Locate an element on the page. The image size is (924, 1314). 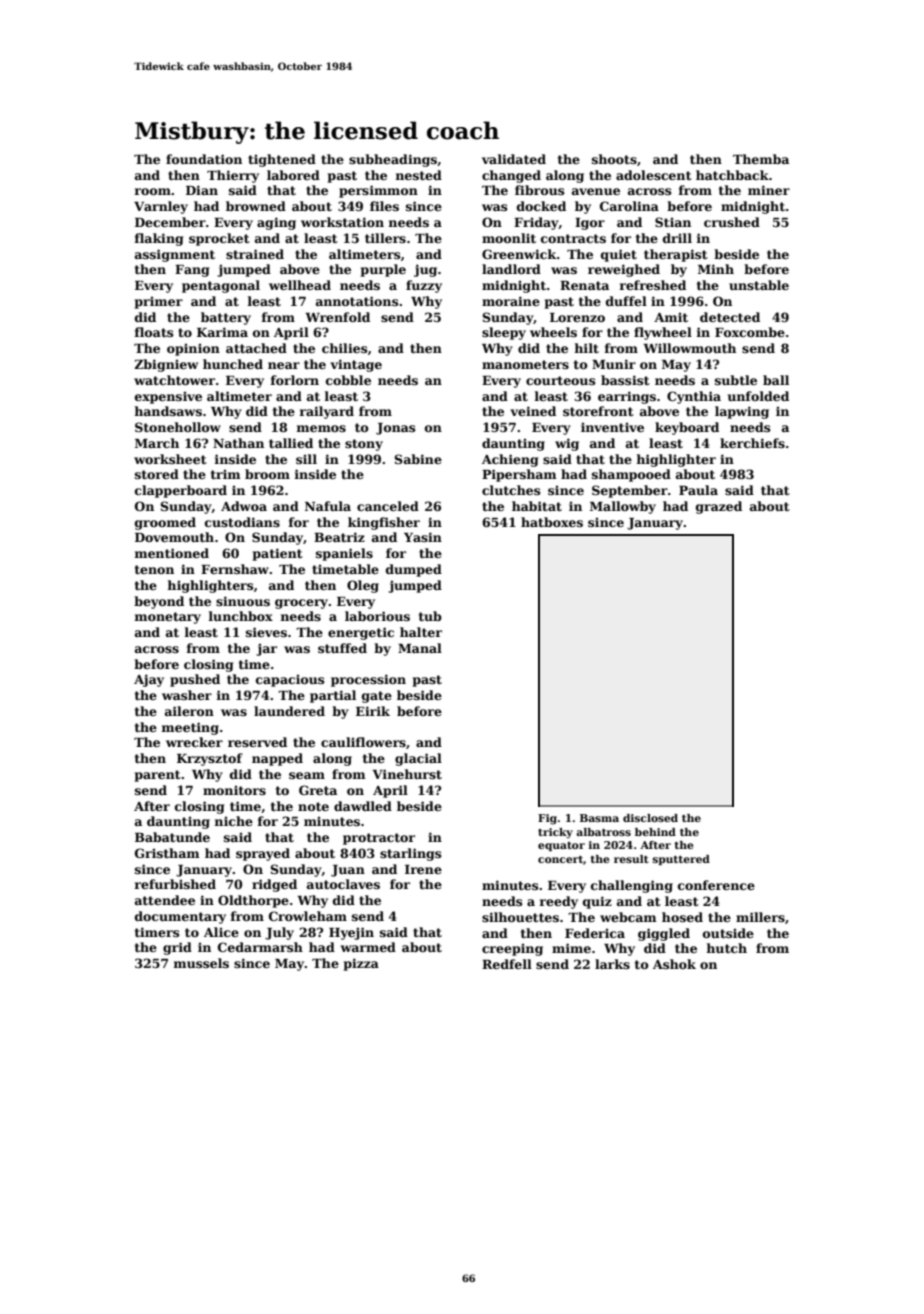
documentary is located at coordinates (180, 917).
